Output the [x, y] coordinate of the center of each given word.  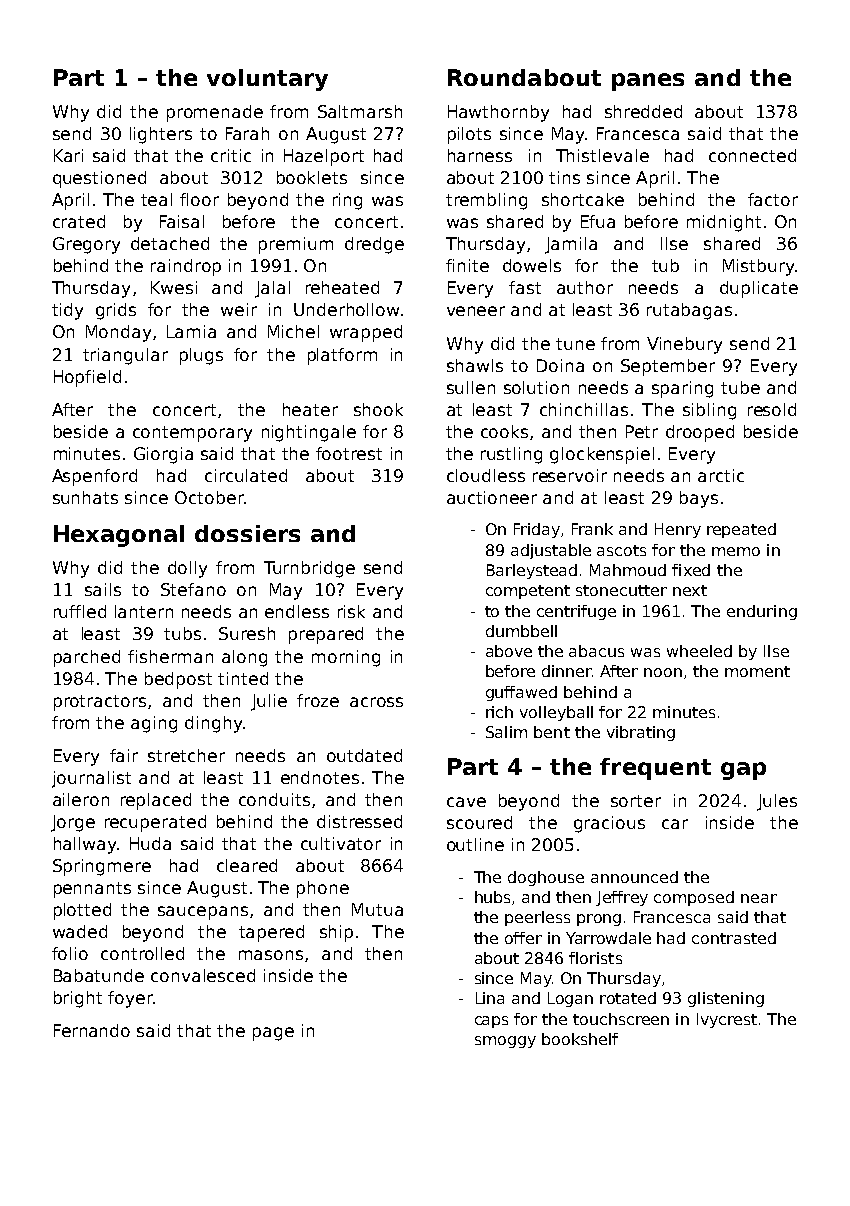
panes [648, 82]
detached [170, 243]
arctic [721, 475]
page [273, 1034]
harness [480, 155]
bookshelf [580, 1039]
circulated [246, 475]
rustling [511, 455]
